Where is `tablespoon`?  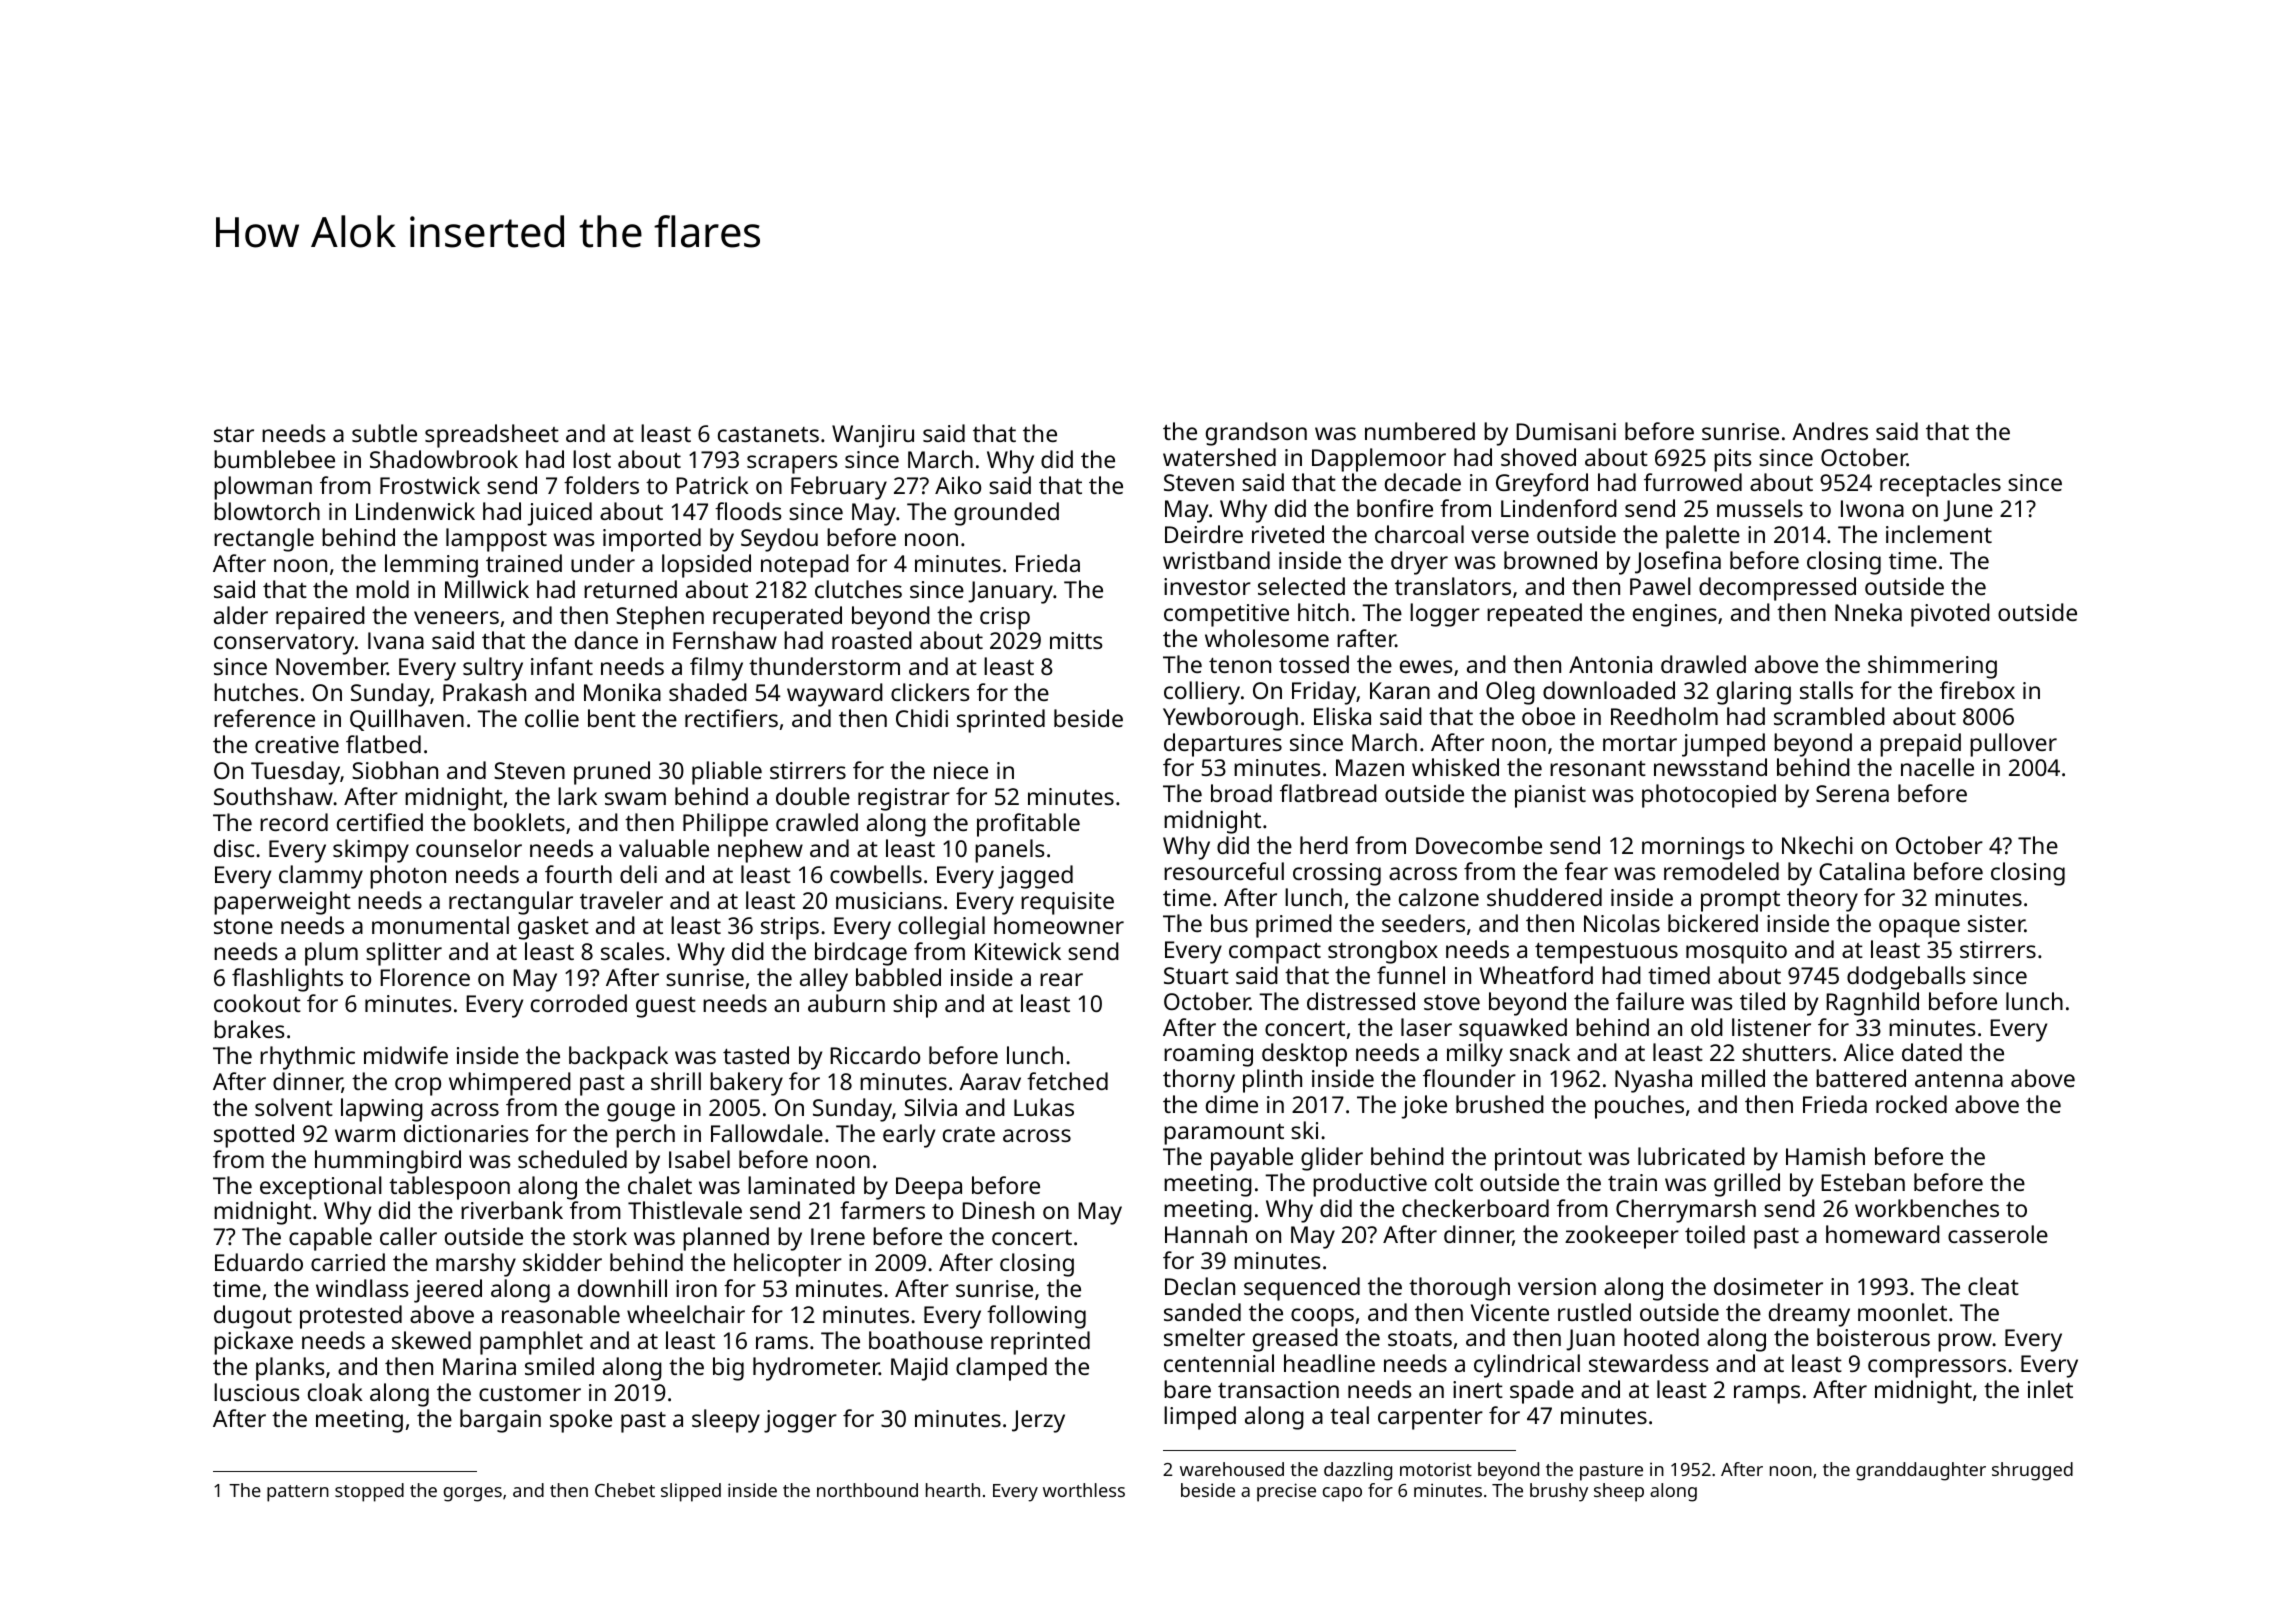
tablespoon is located at coordinates (449, 1188).
